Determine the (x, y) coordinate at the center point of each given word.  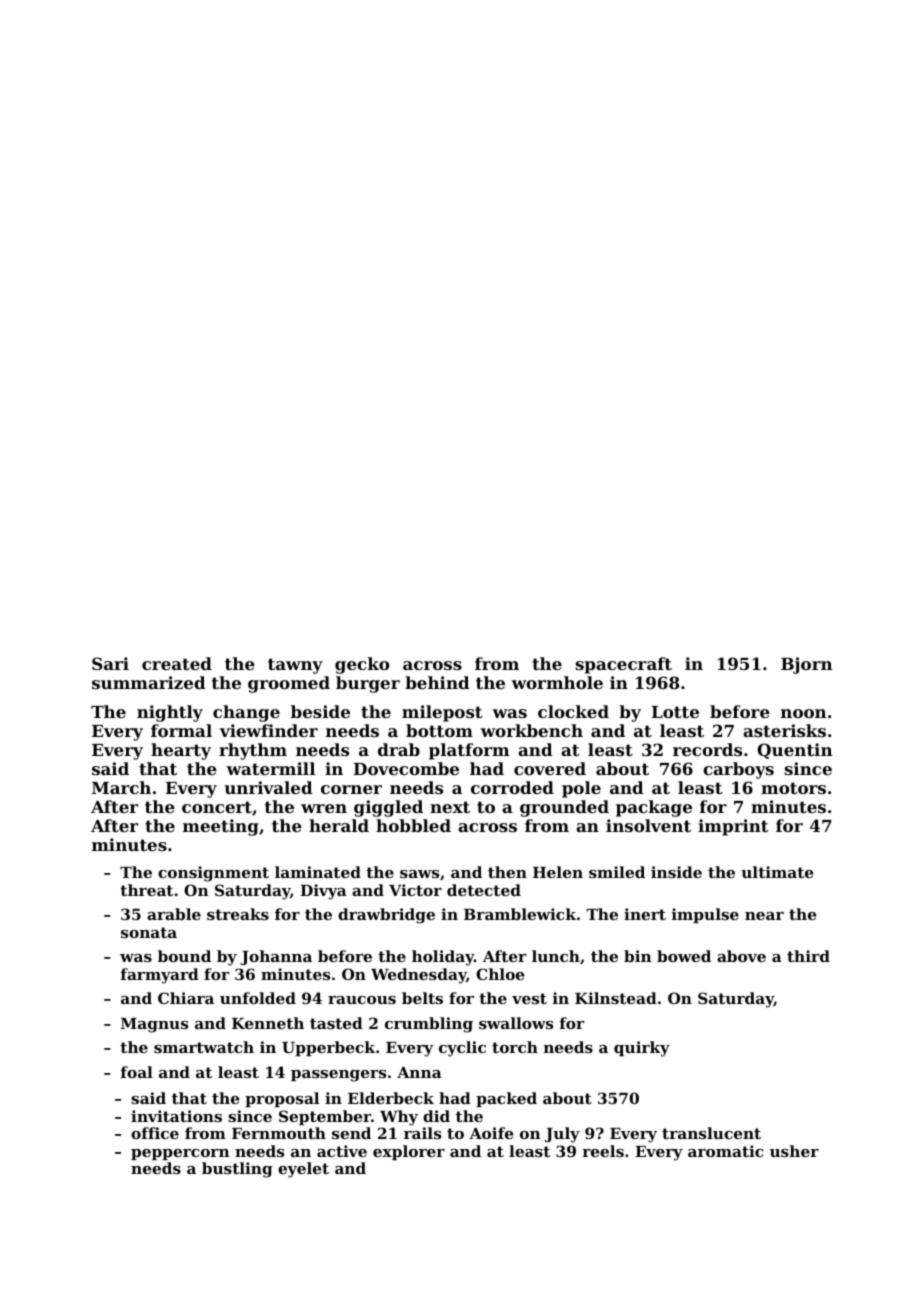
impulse (705, 915)
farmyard (160, 976)
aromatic (725, 1151)
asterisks (784, 730)
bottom (439, 730)
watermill (270, 768)
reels (603, 1151)
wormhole (557, 682)
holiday (443, 958)
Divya (323, 892)
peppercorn (180, 1154)
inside (676, 872)
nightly (170, 713)
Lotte (675, 712)
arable (174, 914)
